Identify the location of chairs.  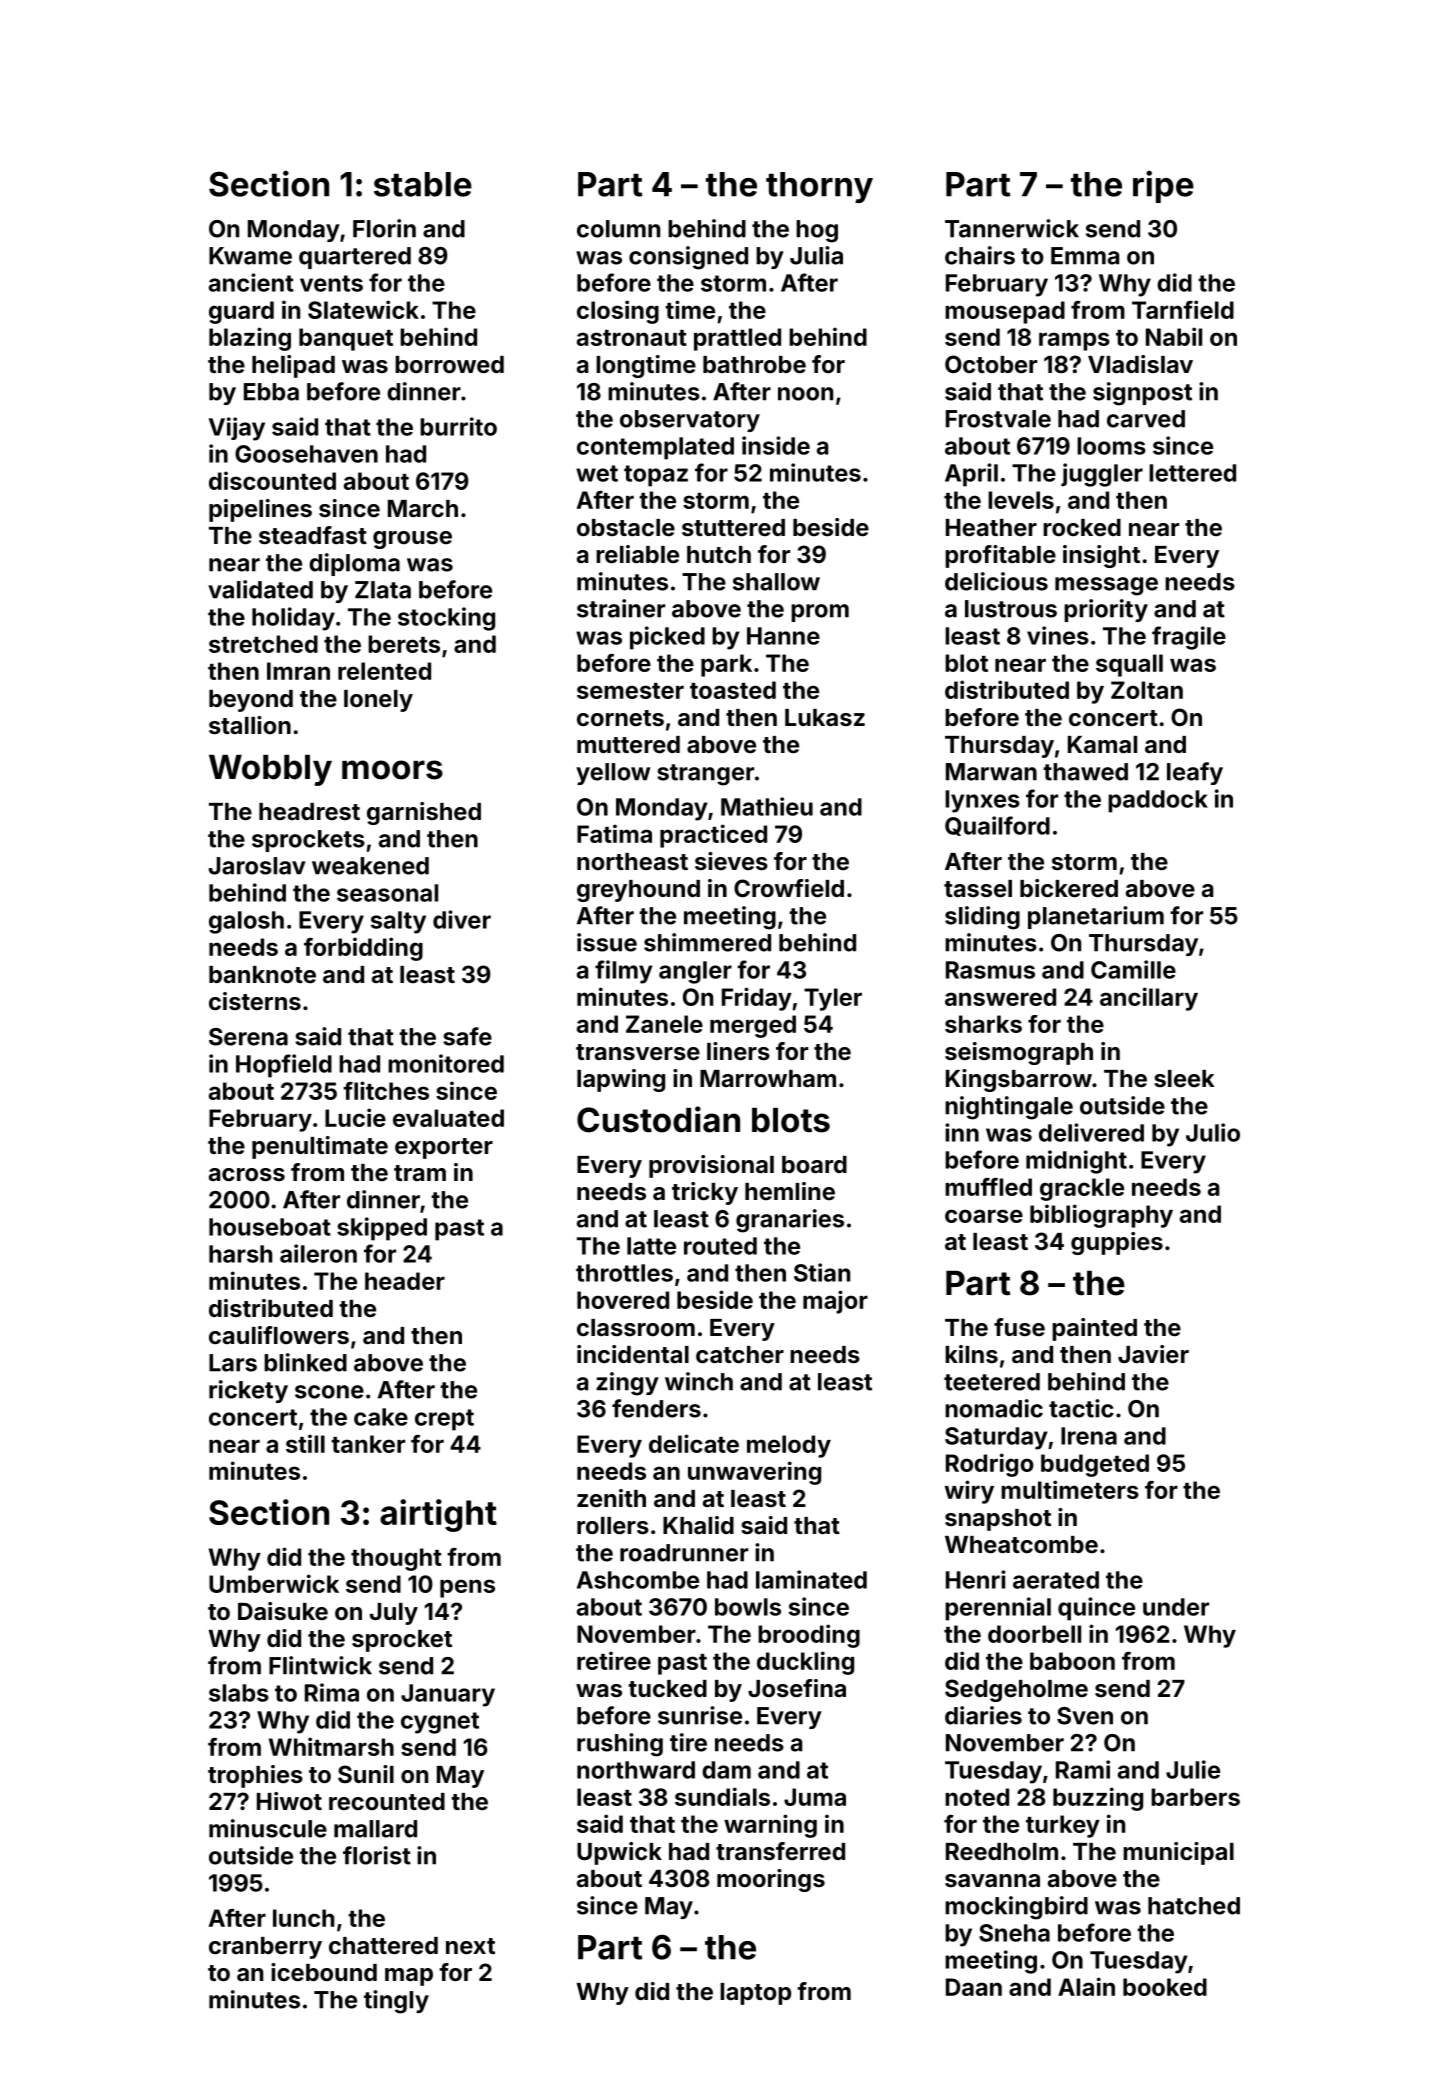
(980, 255).
